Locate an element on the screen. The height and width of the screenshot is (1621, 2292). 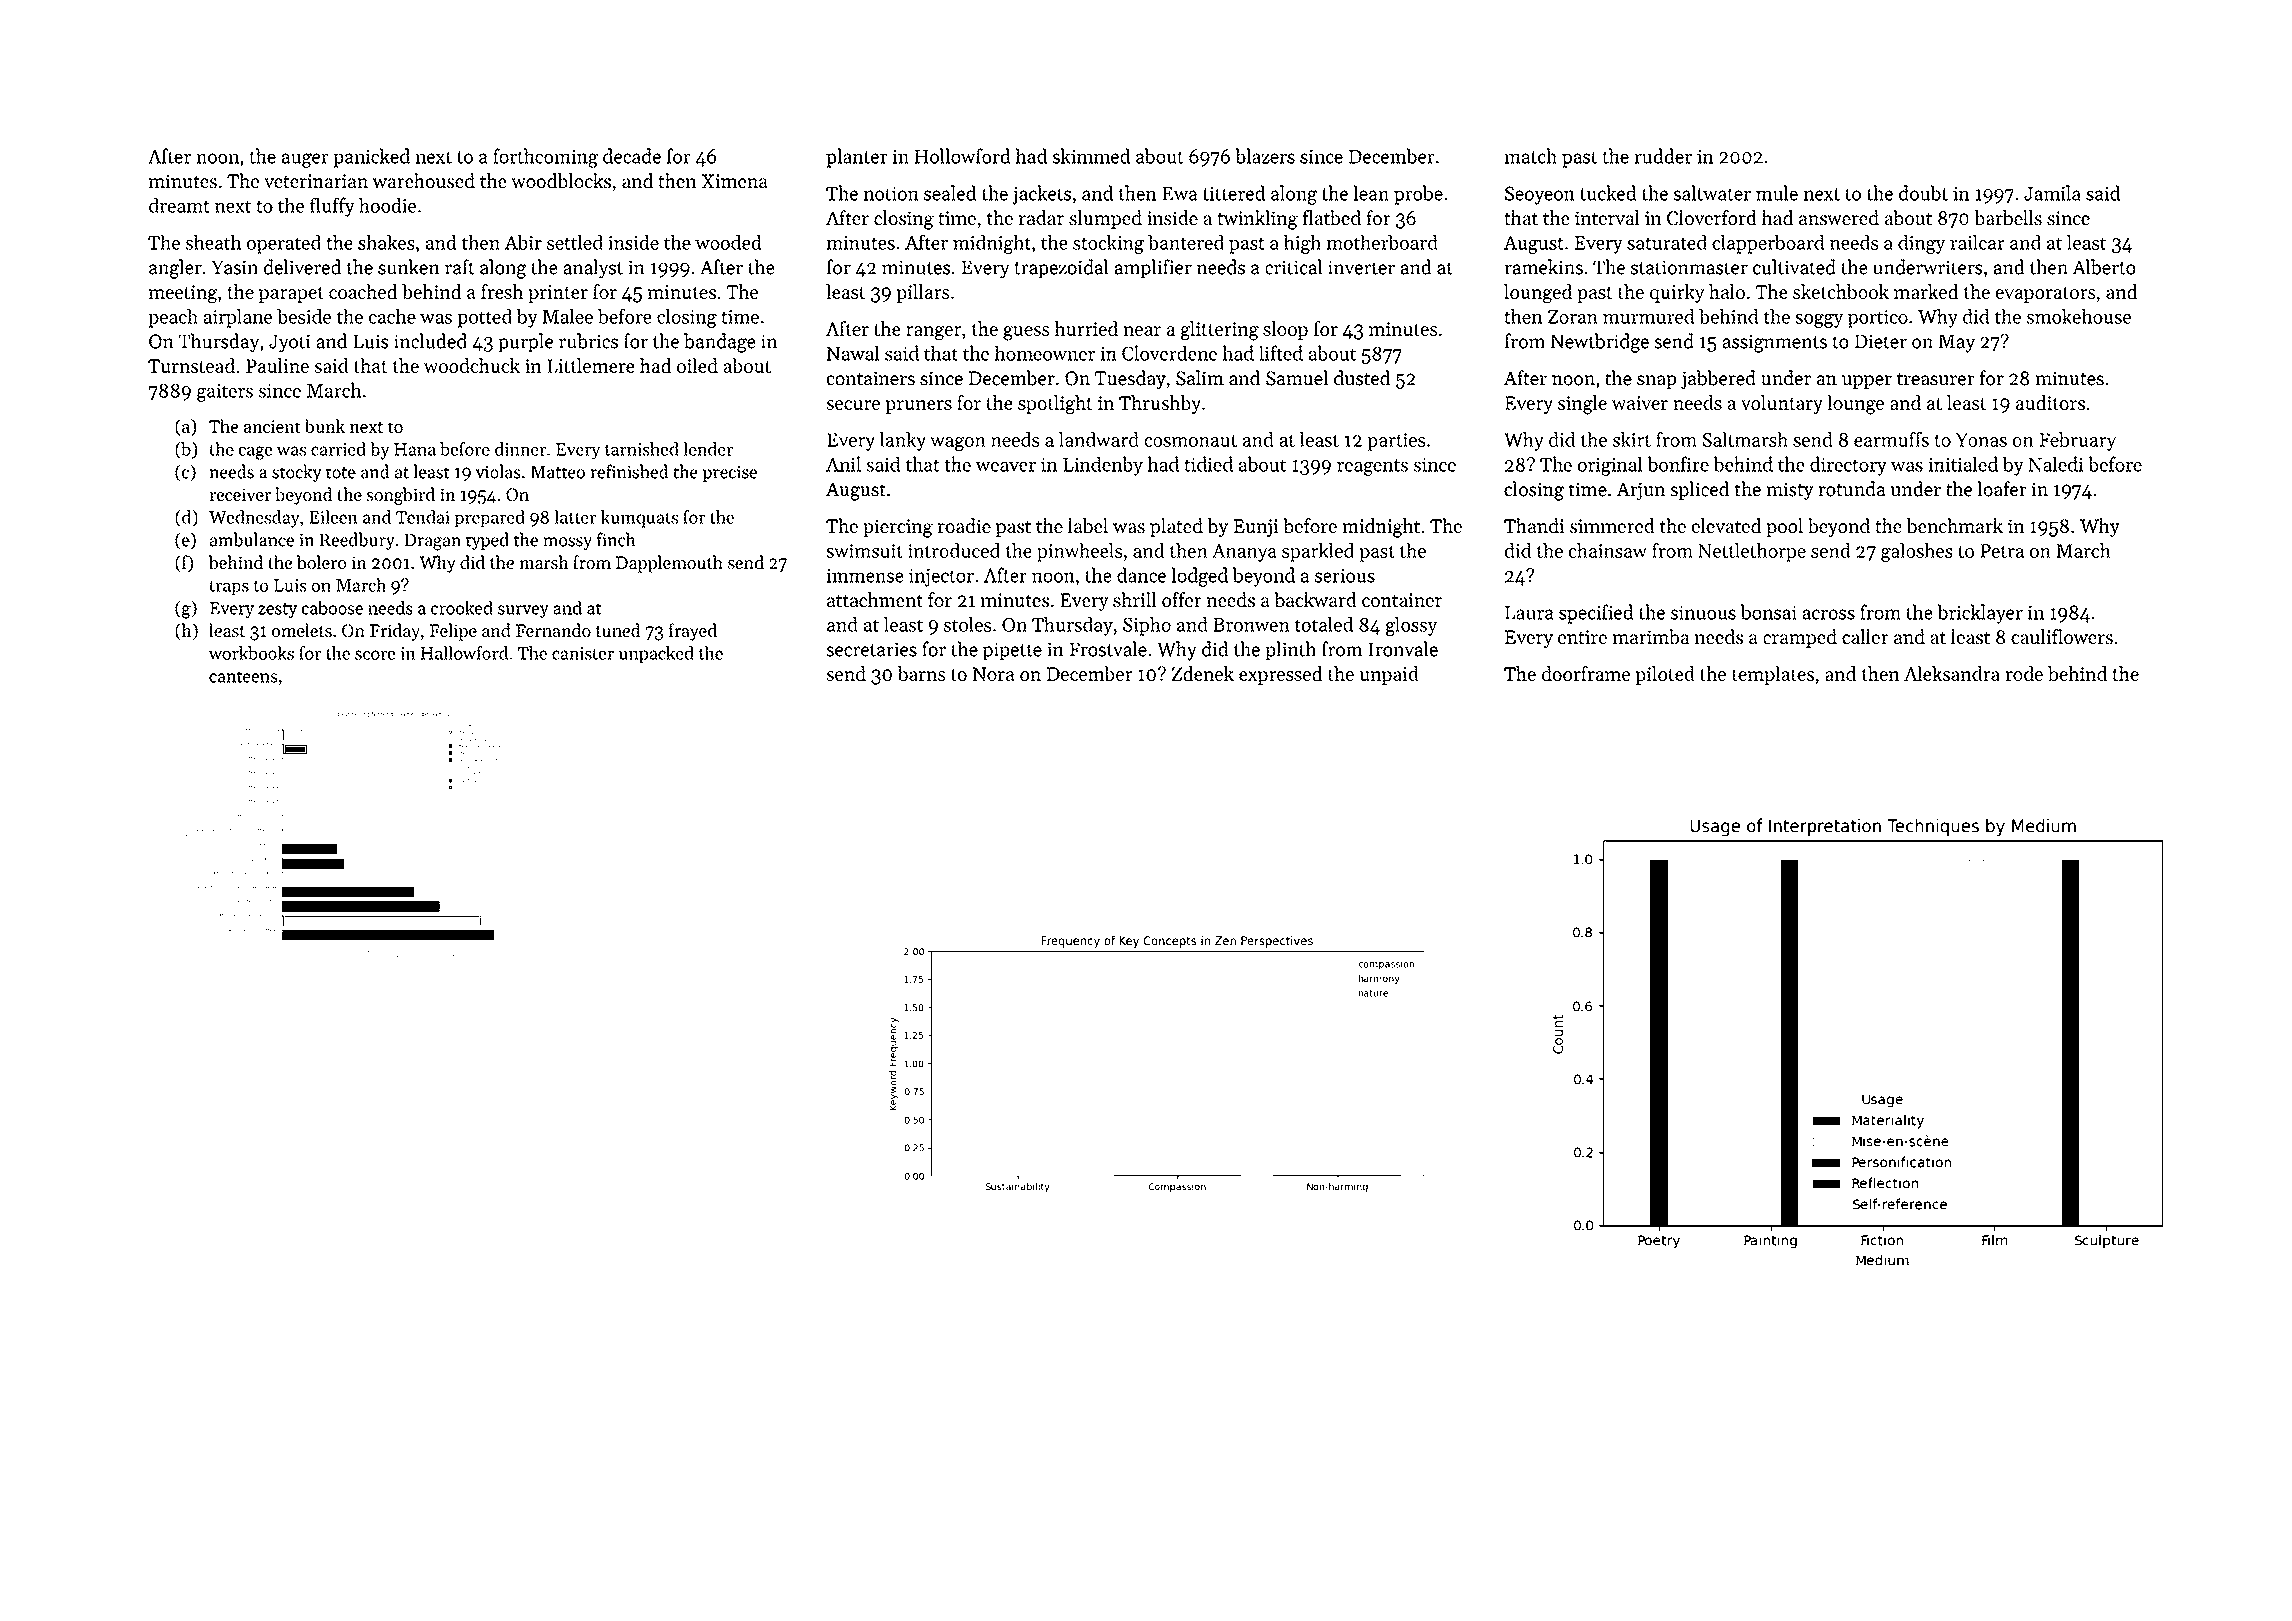
treasurer is located at coordinates (1936, 379).
